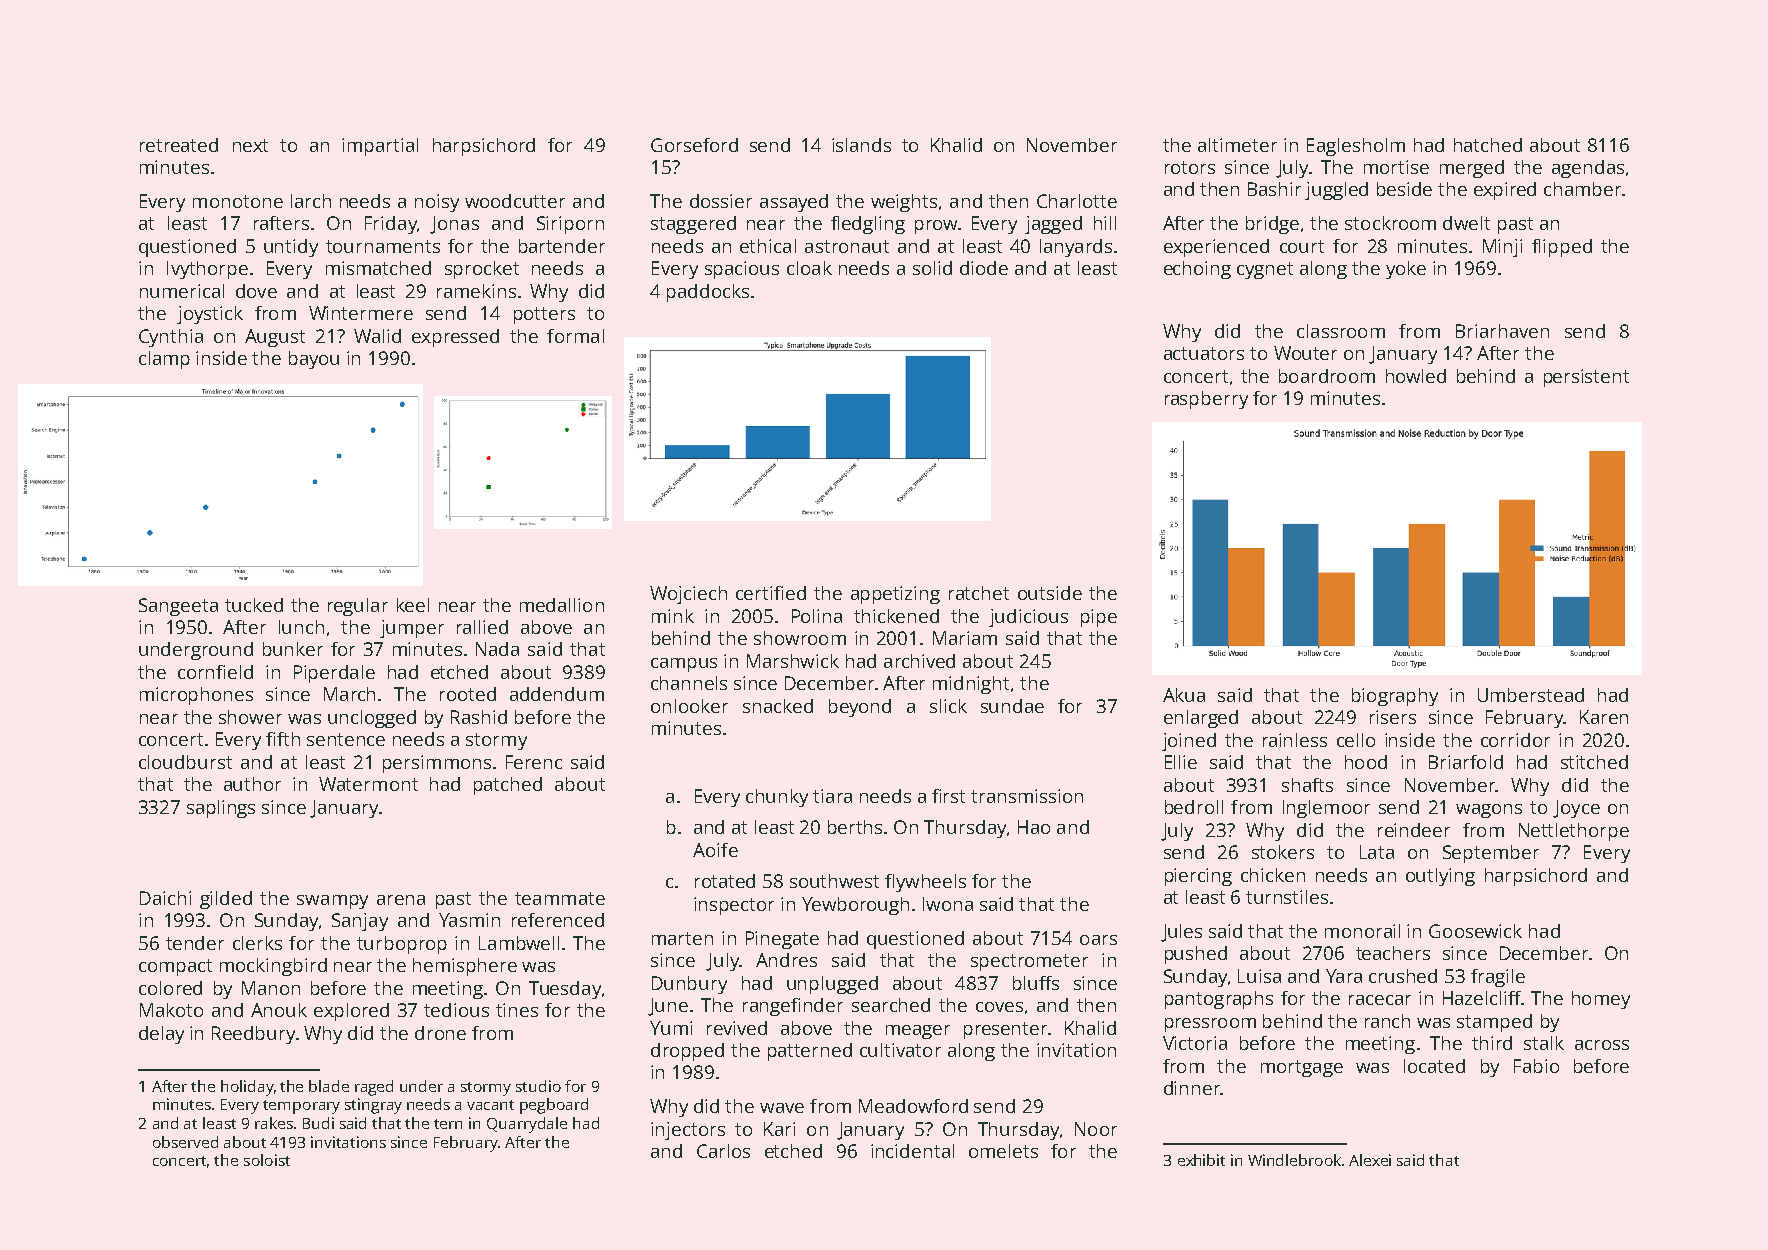  I want to click on unclogged, so click(372, 719).
